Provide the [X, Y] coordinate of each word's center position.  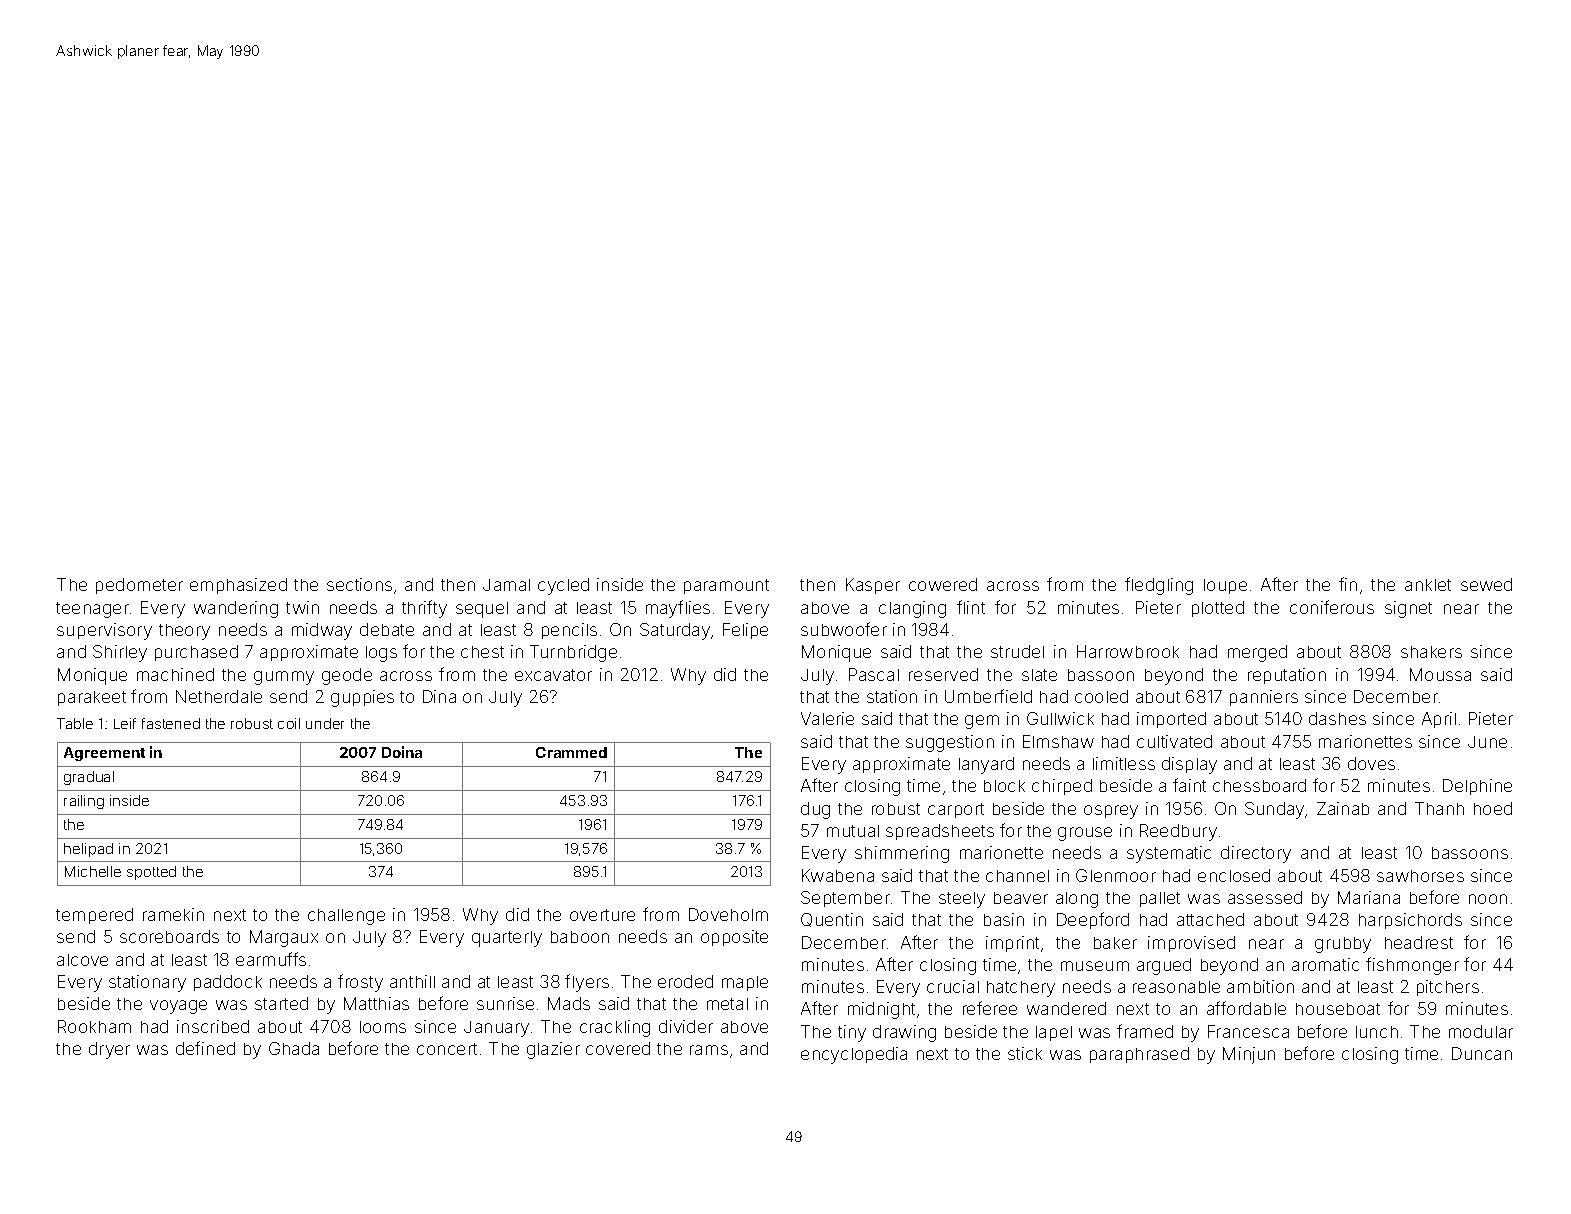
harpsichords [1410, 921]
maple [745, 983]
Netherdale [219, 696]
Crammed [571, 752]
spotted [151, 873]
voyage [178, 1007]
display [1189, 765]
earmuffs [271, 959]
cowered [943, 584]
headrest [1419, 942]
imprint [1012, 944]
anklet [1428, 585]
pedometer [139, 586]
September [845, 899]
